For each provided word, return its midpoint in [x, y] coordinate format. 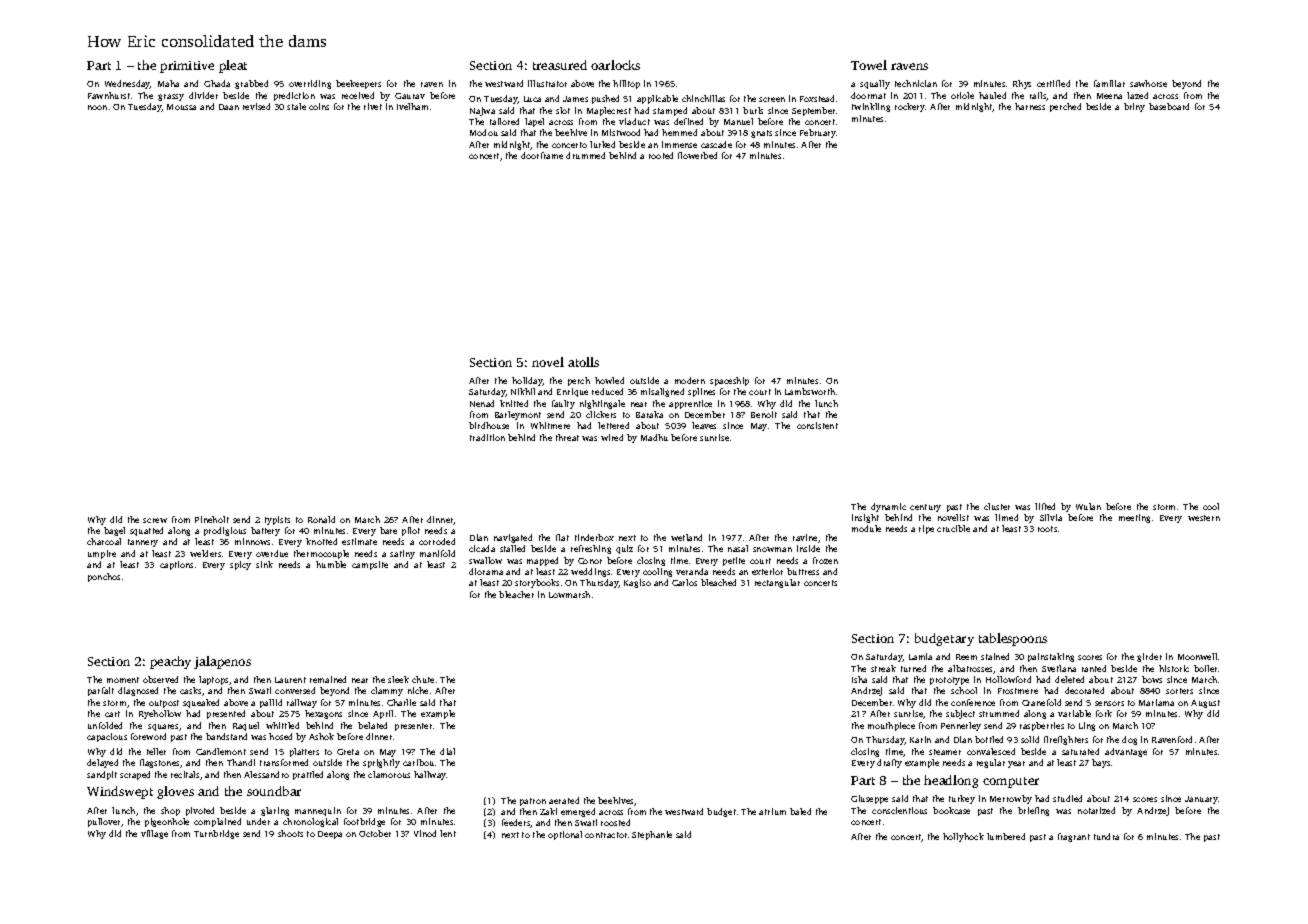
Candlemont [221, 751]
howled [609, 380]
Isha [859, 679]
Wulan [1088, 506]
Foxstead [817, 98]
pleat [233, 66]
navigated [513, 538]
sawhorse [1148, 83]
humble [331, 564]
